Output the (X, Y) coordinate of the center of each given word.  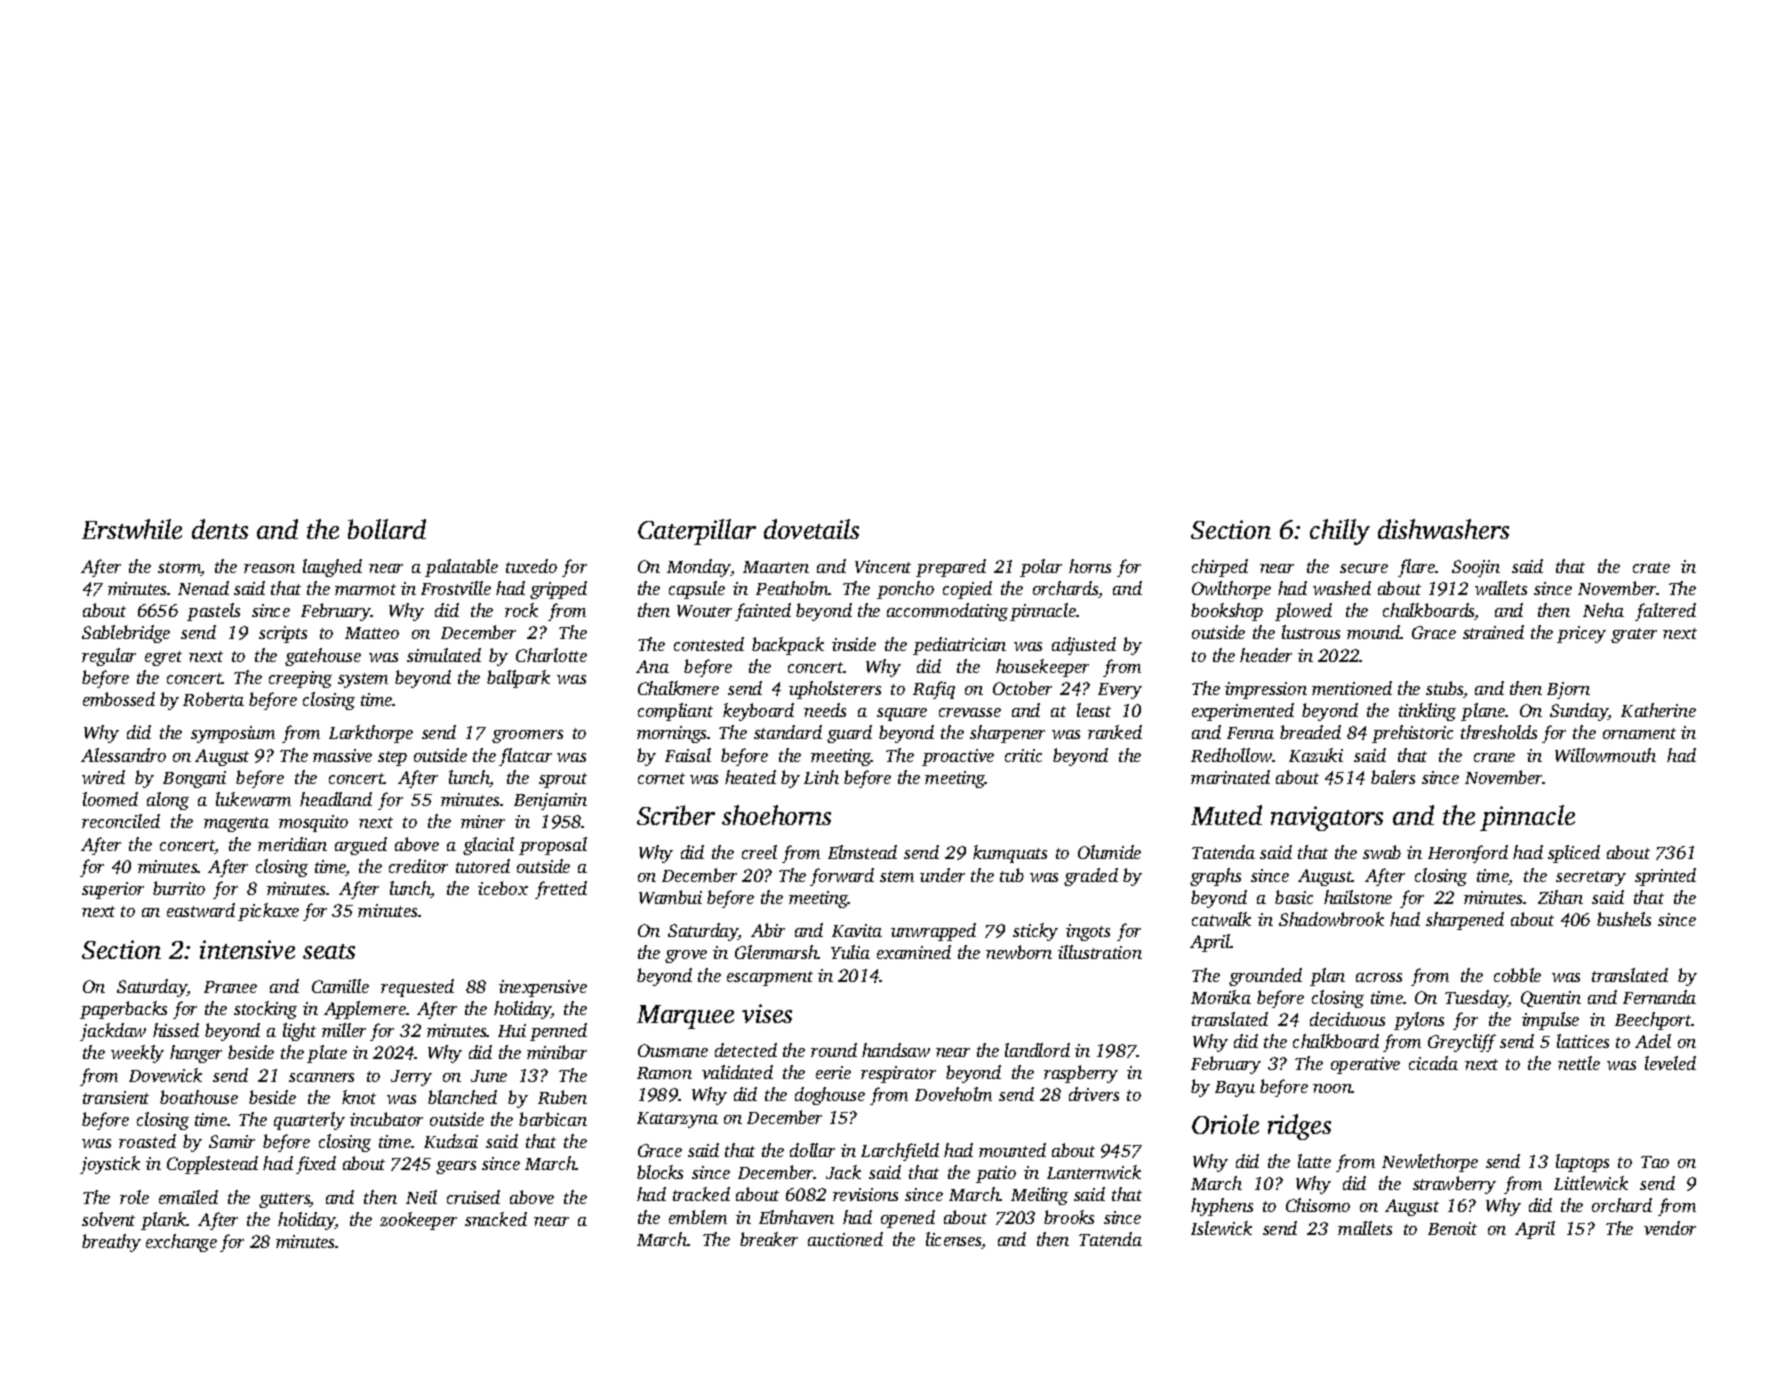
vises (767, 1013)
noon (1332, 1088)
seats (329, 951)
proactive (958, 757)
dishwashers (1443, 529)
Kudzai (451, 1141)
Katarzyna (677, 1120)
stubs (1445, 689)
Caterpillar (697, 532)
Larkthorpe (371, 734)
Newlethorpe (1430, 1163)
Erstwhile (132, 529)
